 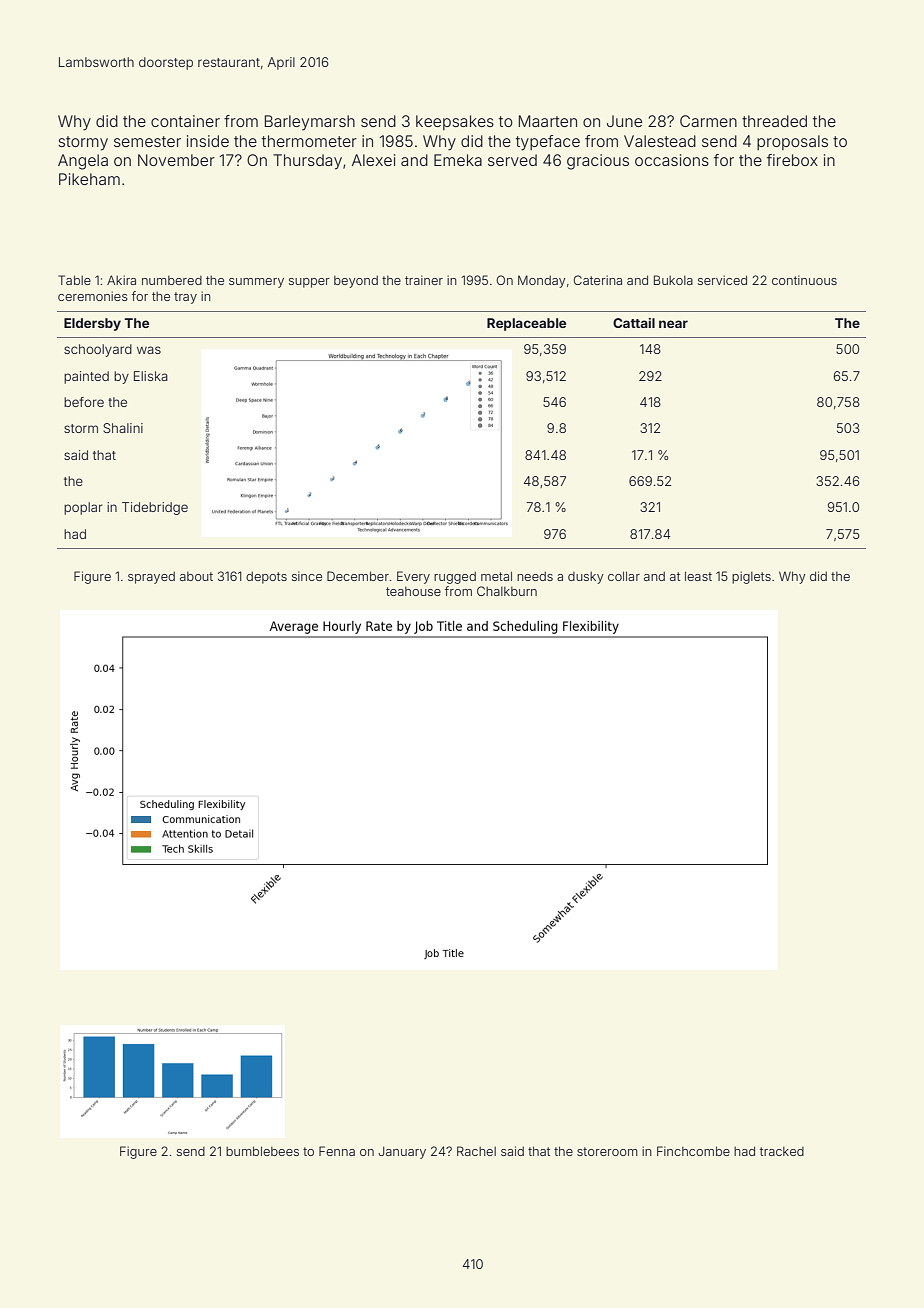 What do you see at coordinates (307, 576) in the page?
I see `since` at bounding box center [307, 576].
